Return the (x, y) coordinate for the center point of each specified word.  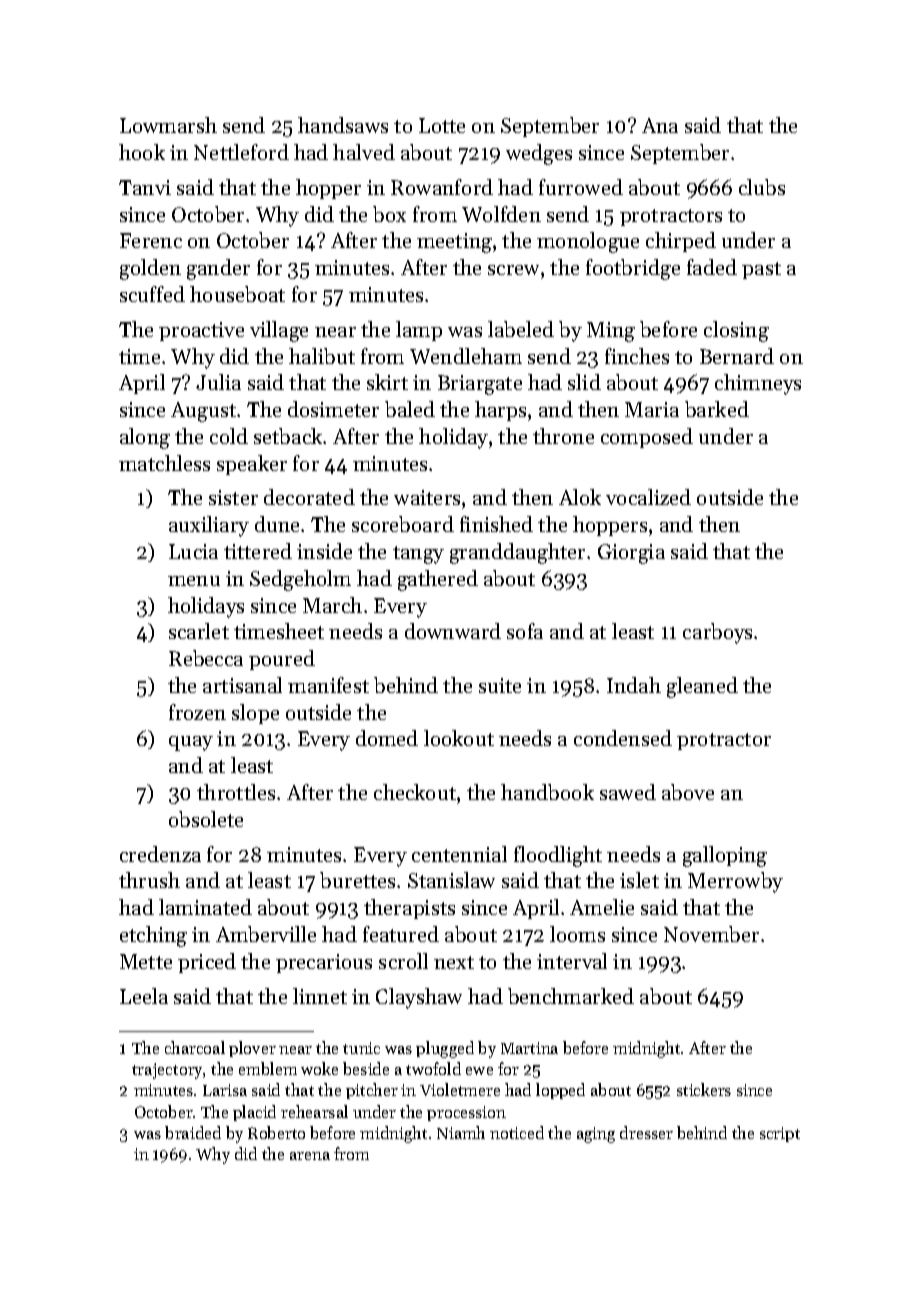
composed (647, 438)
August (203, 412)
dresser (646, 1132)
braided (193, 1132)
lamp (419, 331)
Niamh (461, 1132)
